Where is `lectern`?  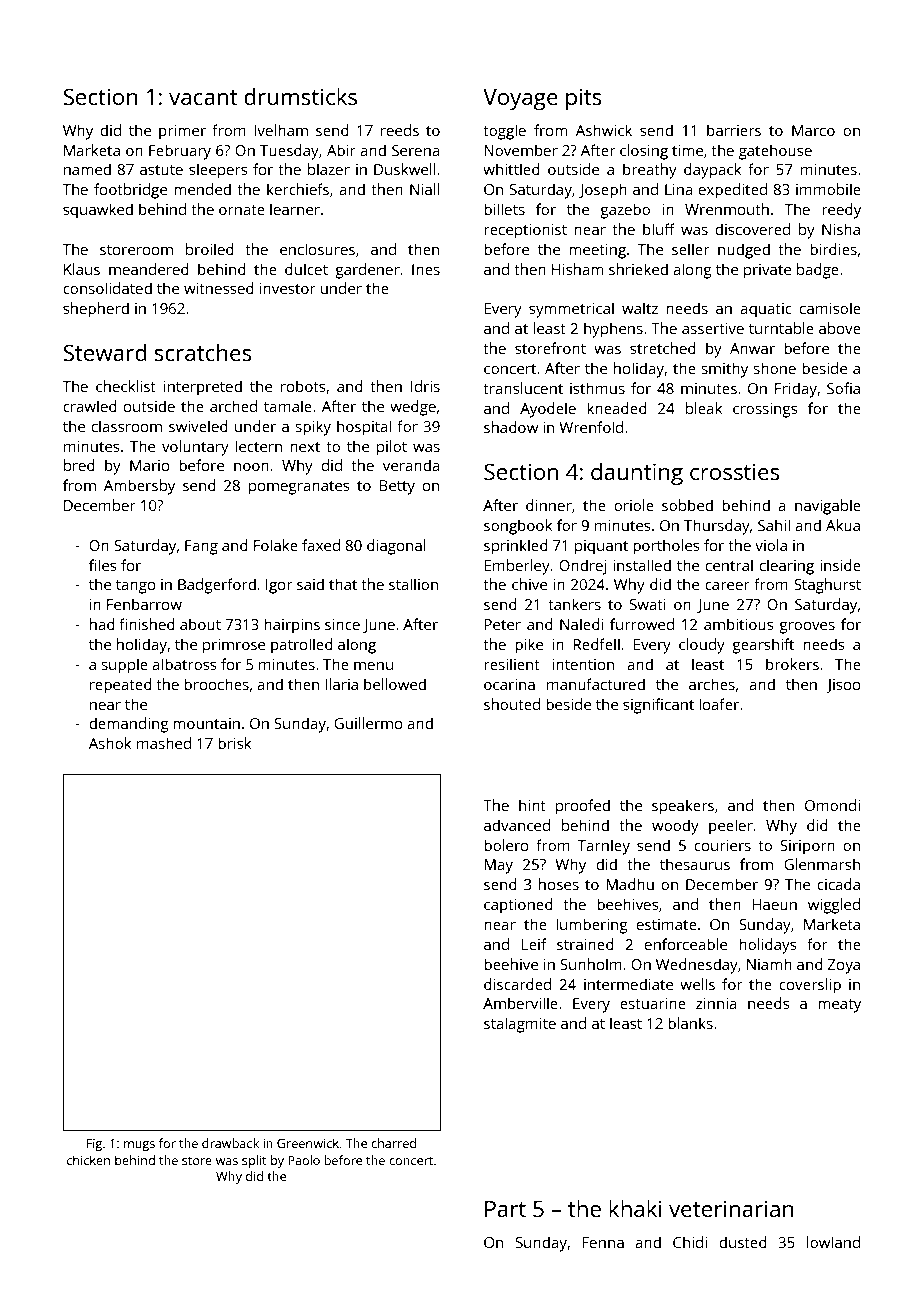 lectern is located at coordinates (258, 446).
